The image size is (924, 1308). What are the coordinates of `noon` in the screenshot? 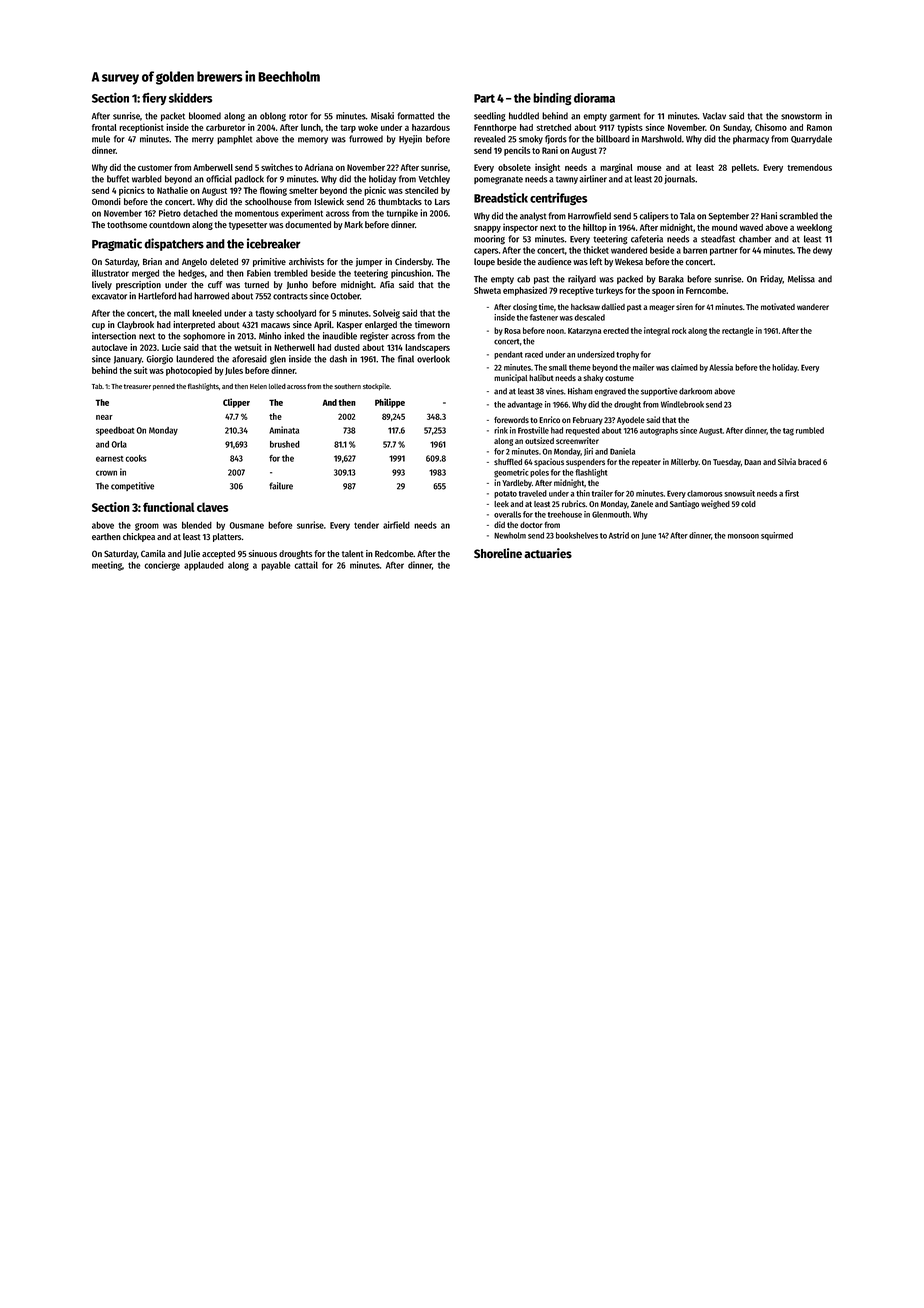 It's located at (555, 331).
